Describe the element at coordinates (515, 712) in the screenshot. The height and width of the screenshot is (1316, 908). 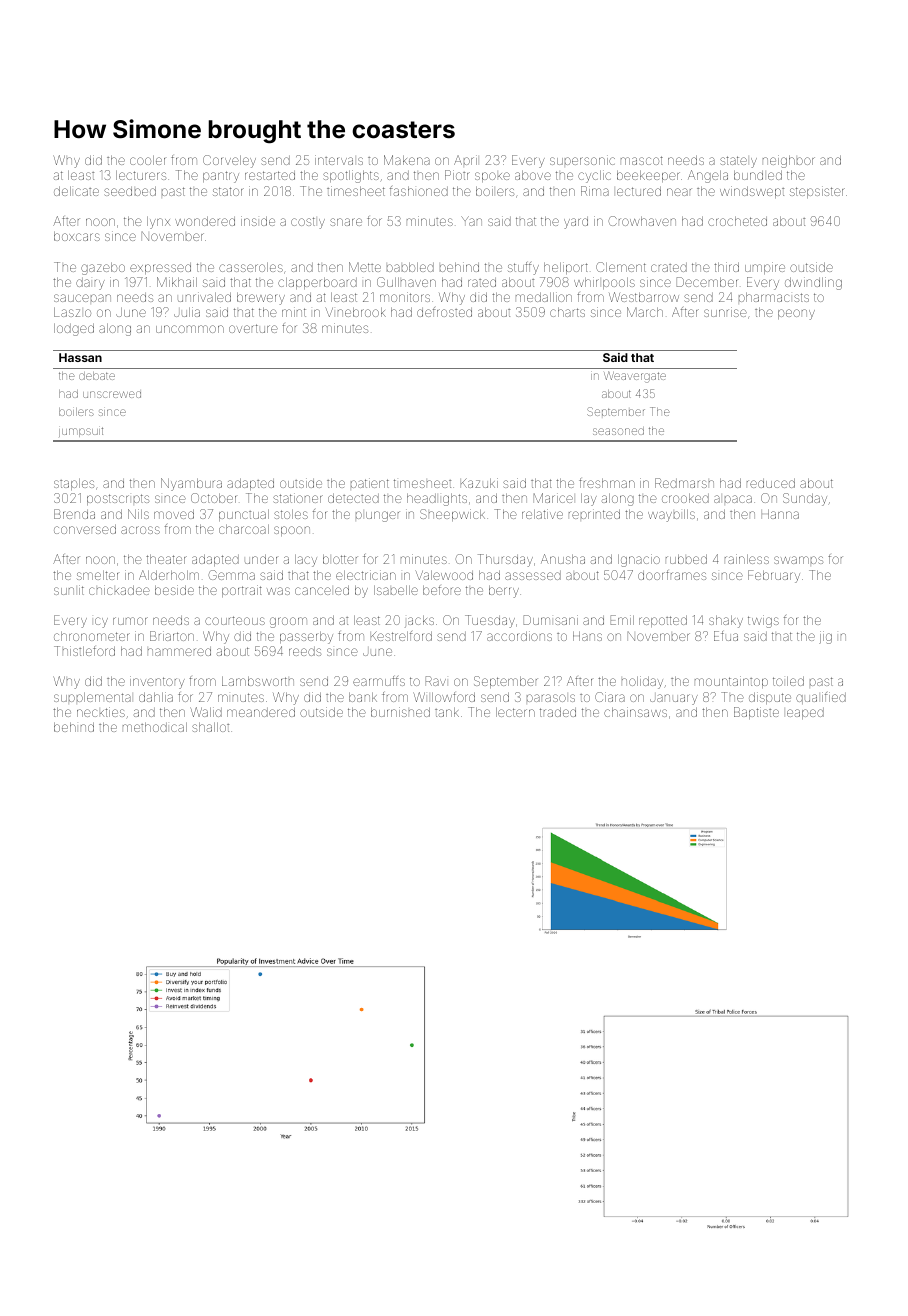
I see `lectern` at that location.
